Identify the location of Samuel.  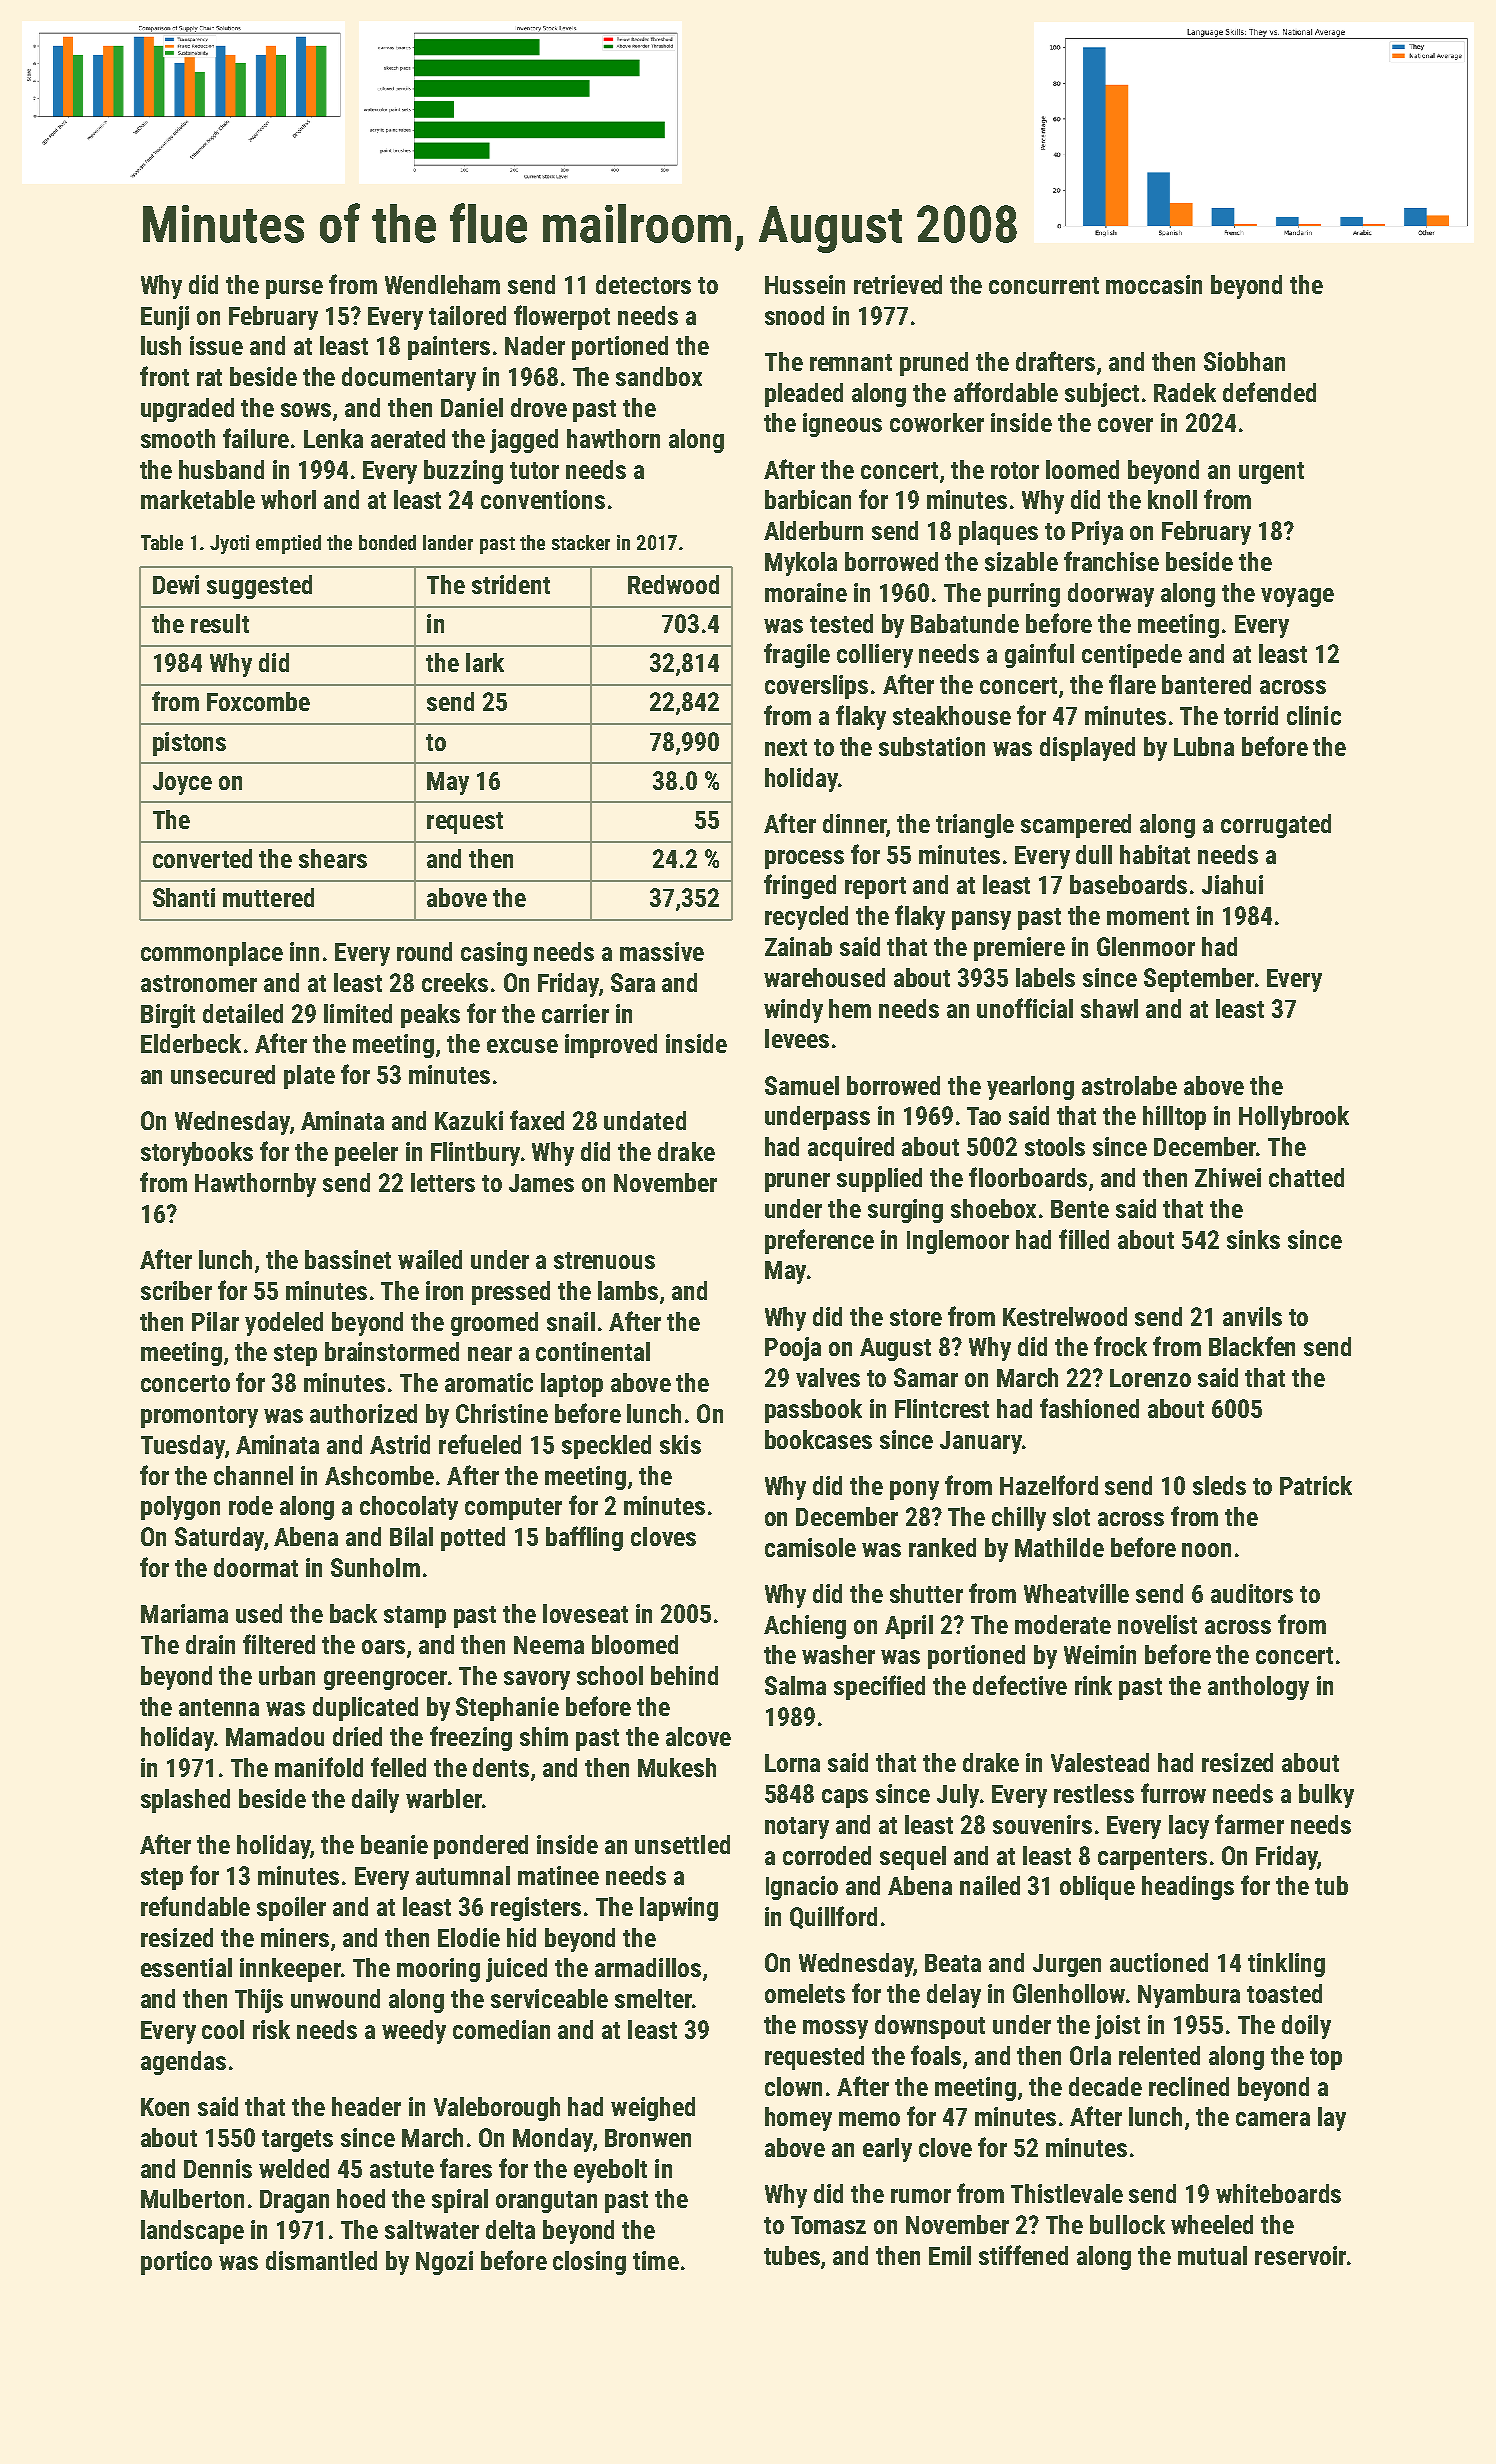
(802, 1085).
